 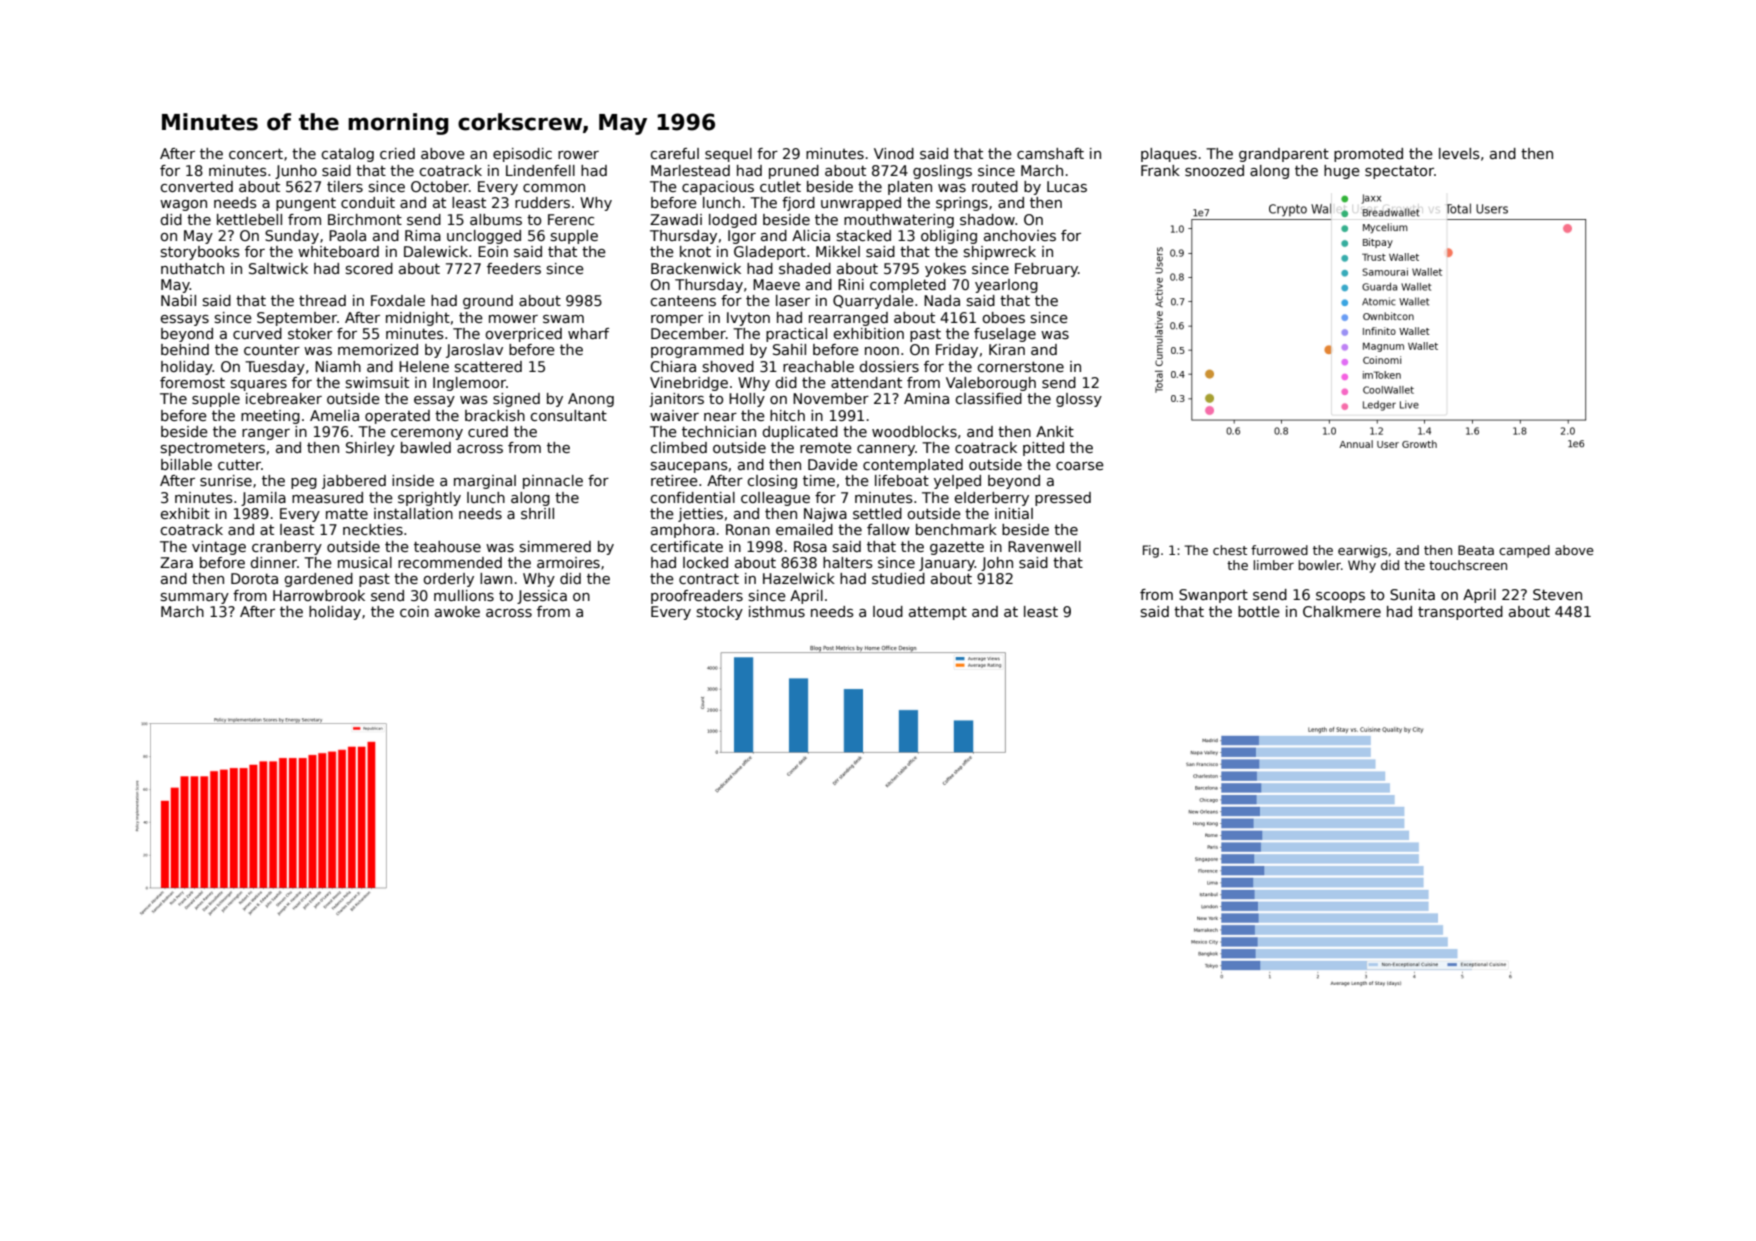 What do you see at coordinates (424, 366) in the image?
I see `Helene` at bounding box center [424, 366].
